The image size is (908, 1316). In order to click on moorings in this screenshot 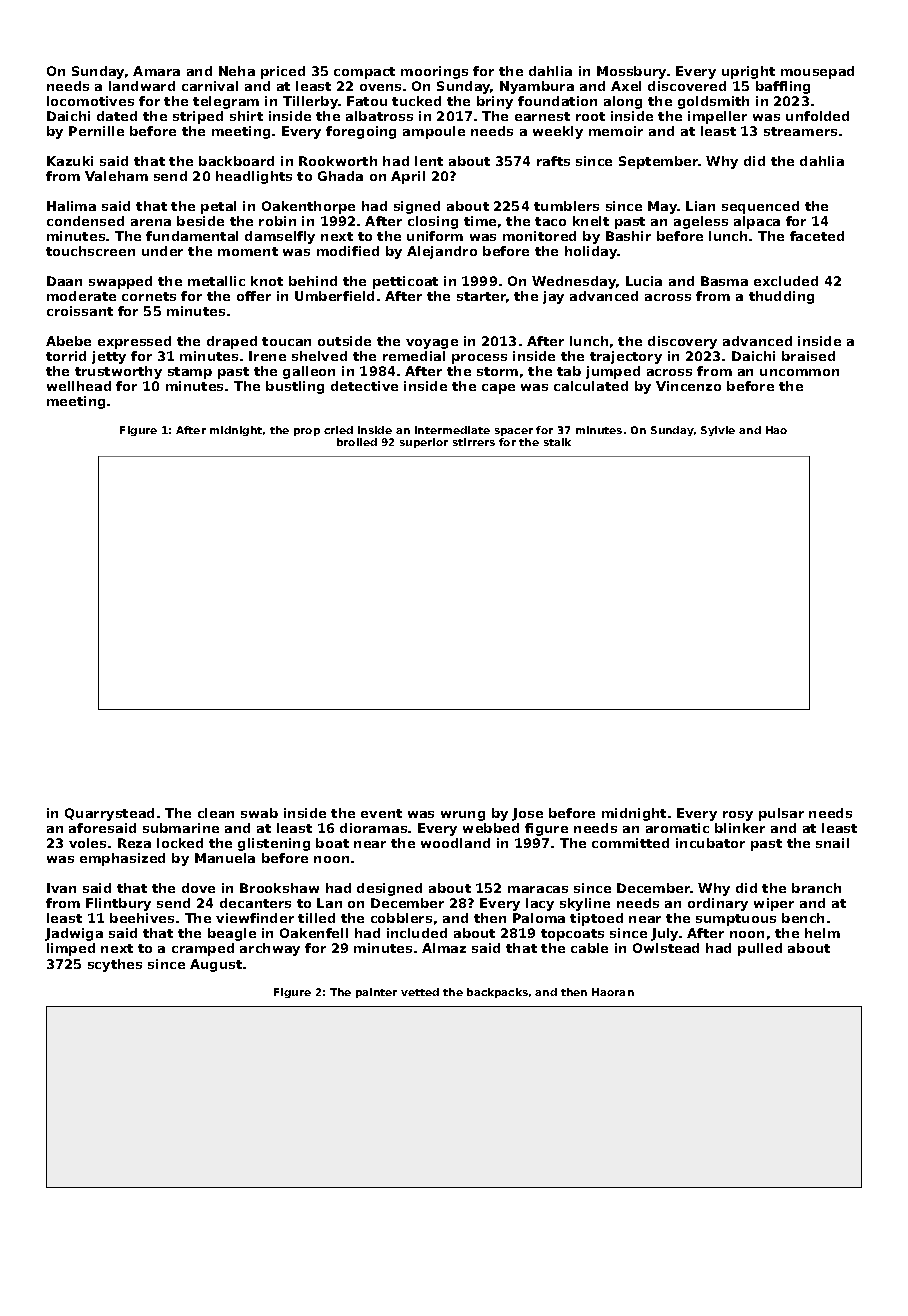, I will do `click(434, 72)`.
